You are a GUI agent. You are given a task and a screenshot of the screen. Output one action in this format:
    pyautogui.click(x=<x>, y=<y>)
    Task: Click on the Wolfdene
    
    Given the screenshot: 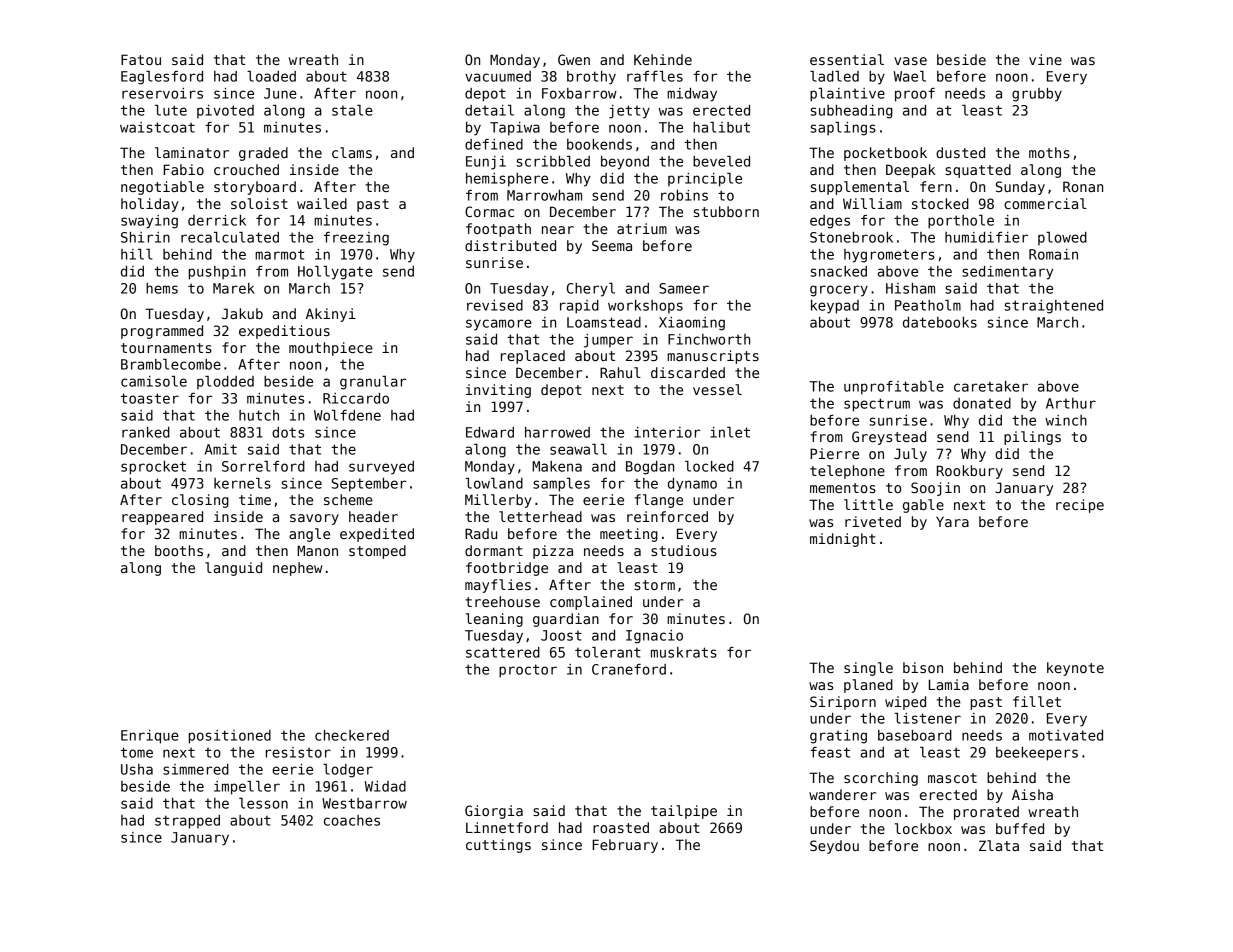 What is the action you would take?
    pyautogui.click(x=347, y=415)
